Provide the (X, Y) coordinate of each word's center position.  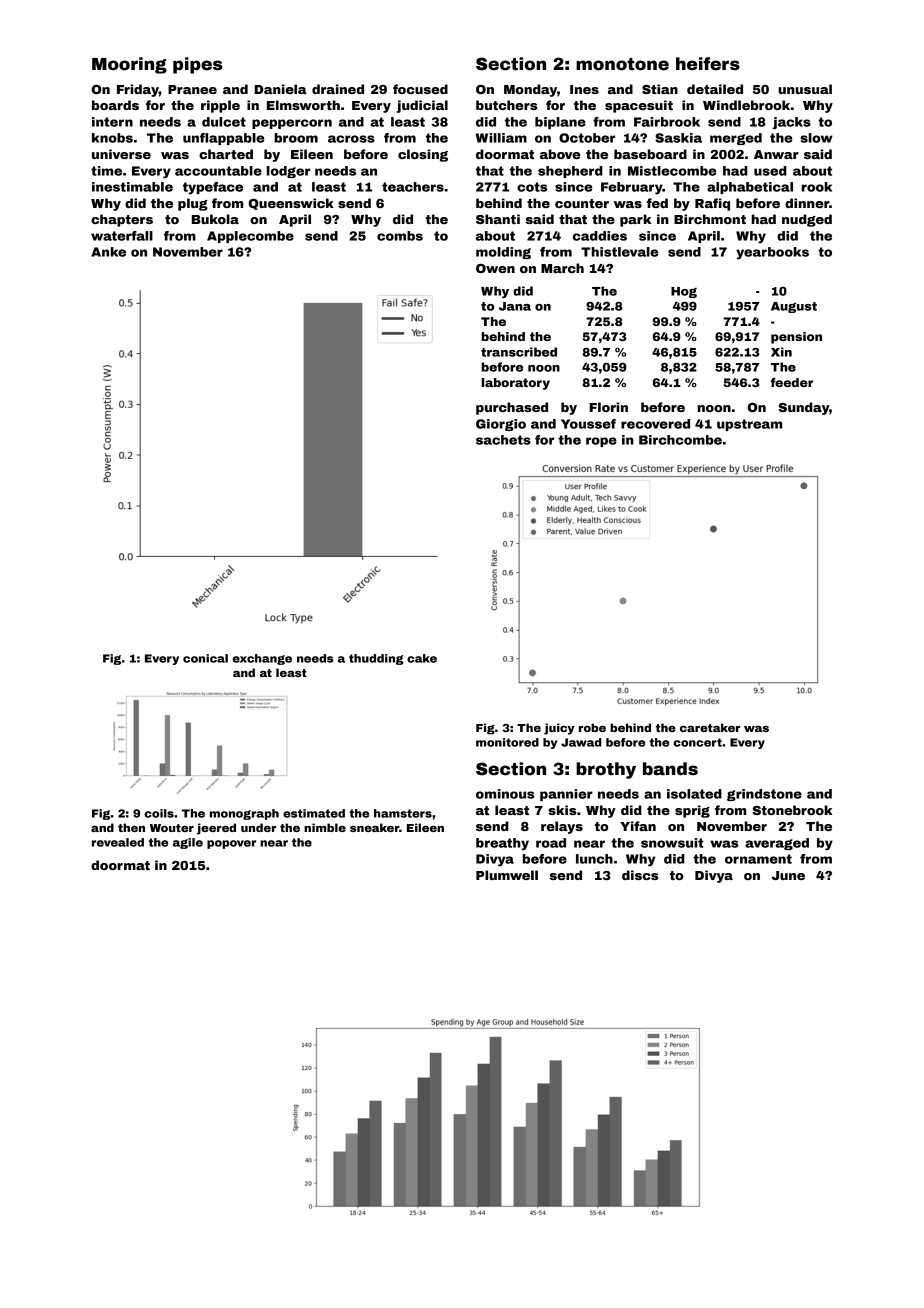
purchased (512, 408)
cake (422, 658)
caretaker (710, 727)
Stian (660, 89)
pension (796, 338)
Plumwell (507, 875)
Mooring (129, 65)
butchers (506, 105)
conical (205, 658)
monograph (244, 814)
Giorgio (501, 425)
